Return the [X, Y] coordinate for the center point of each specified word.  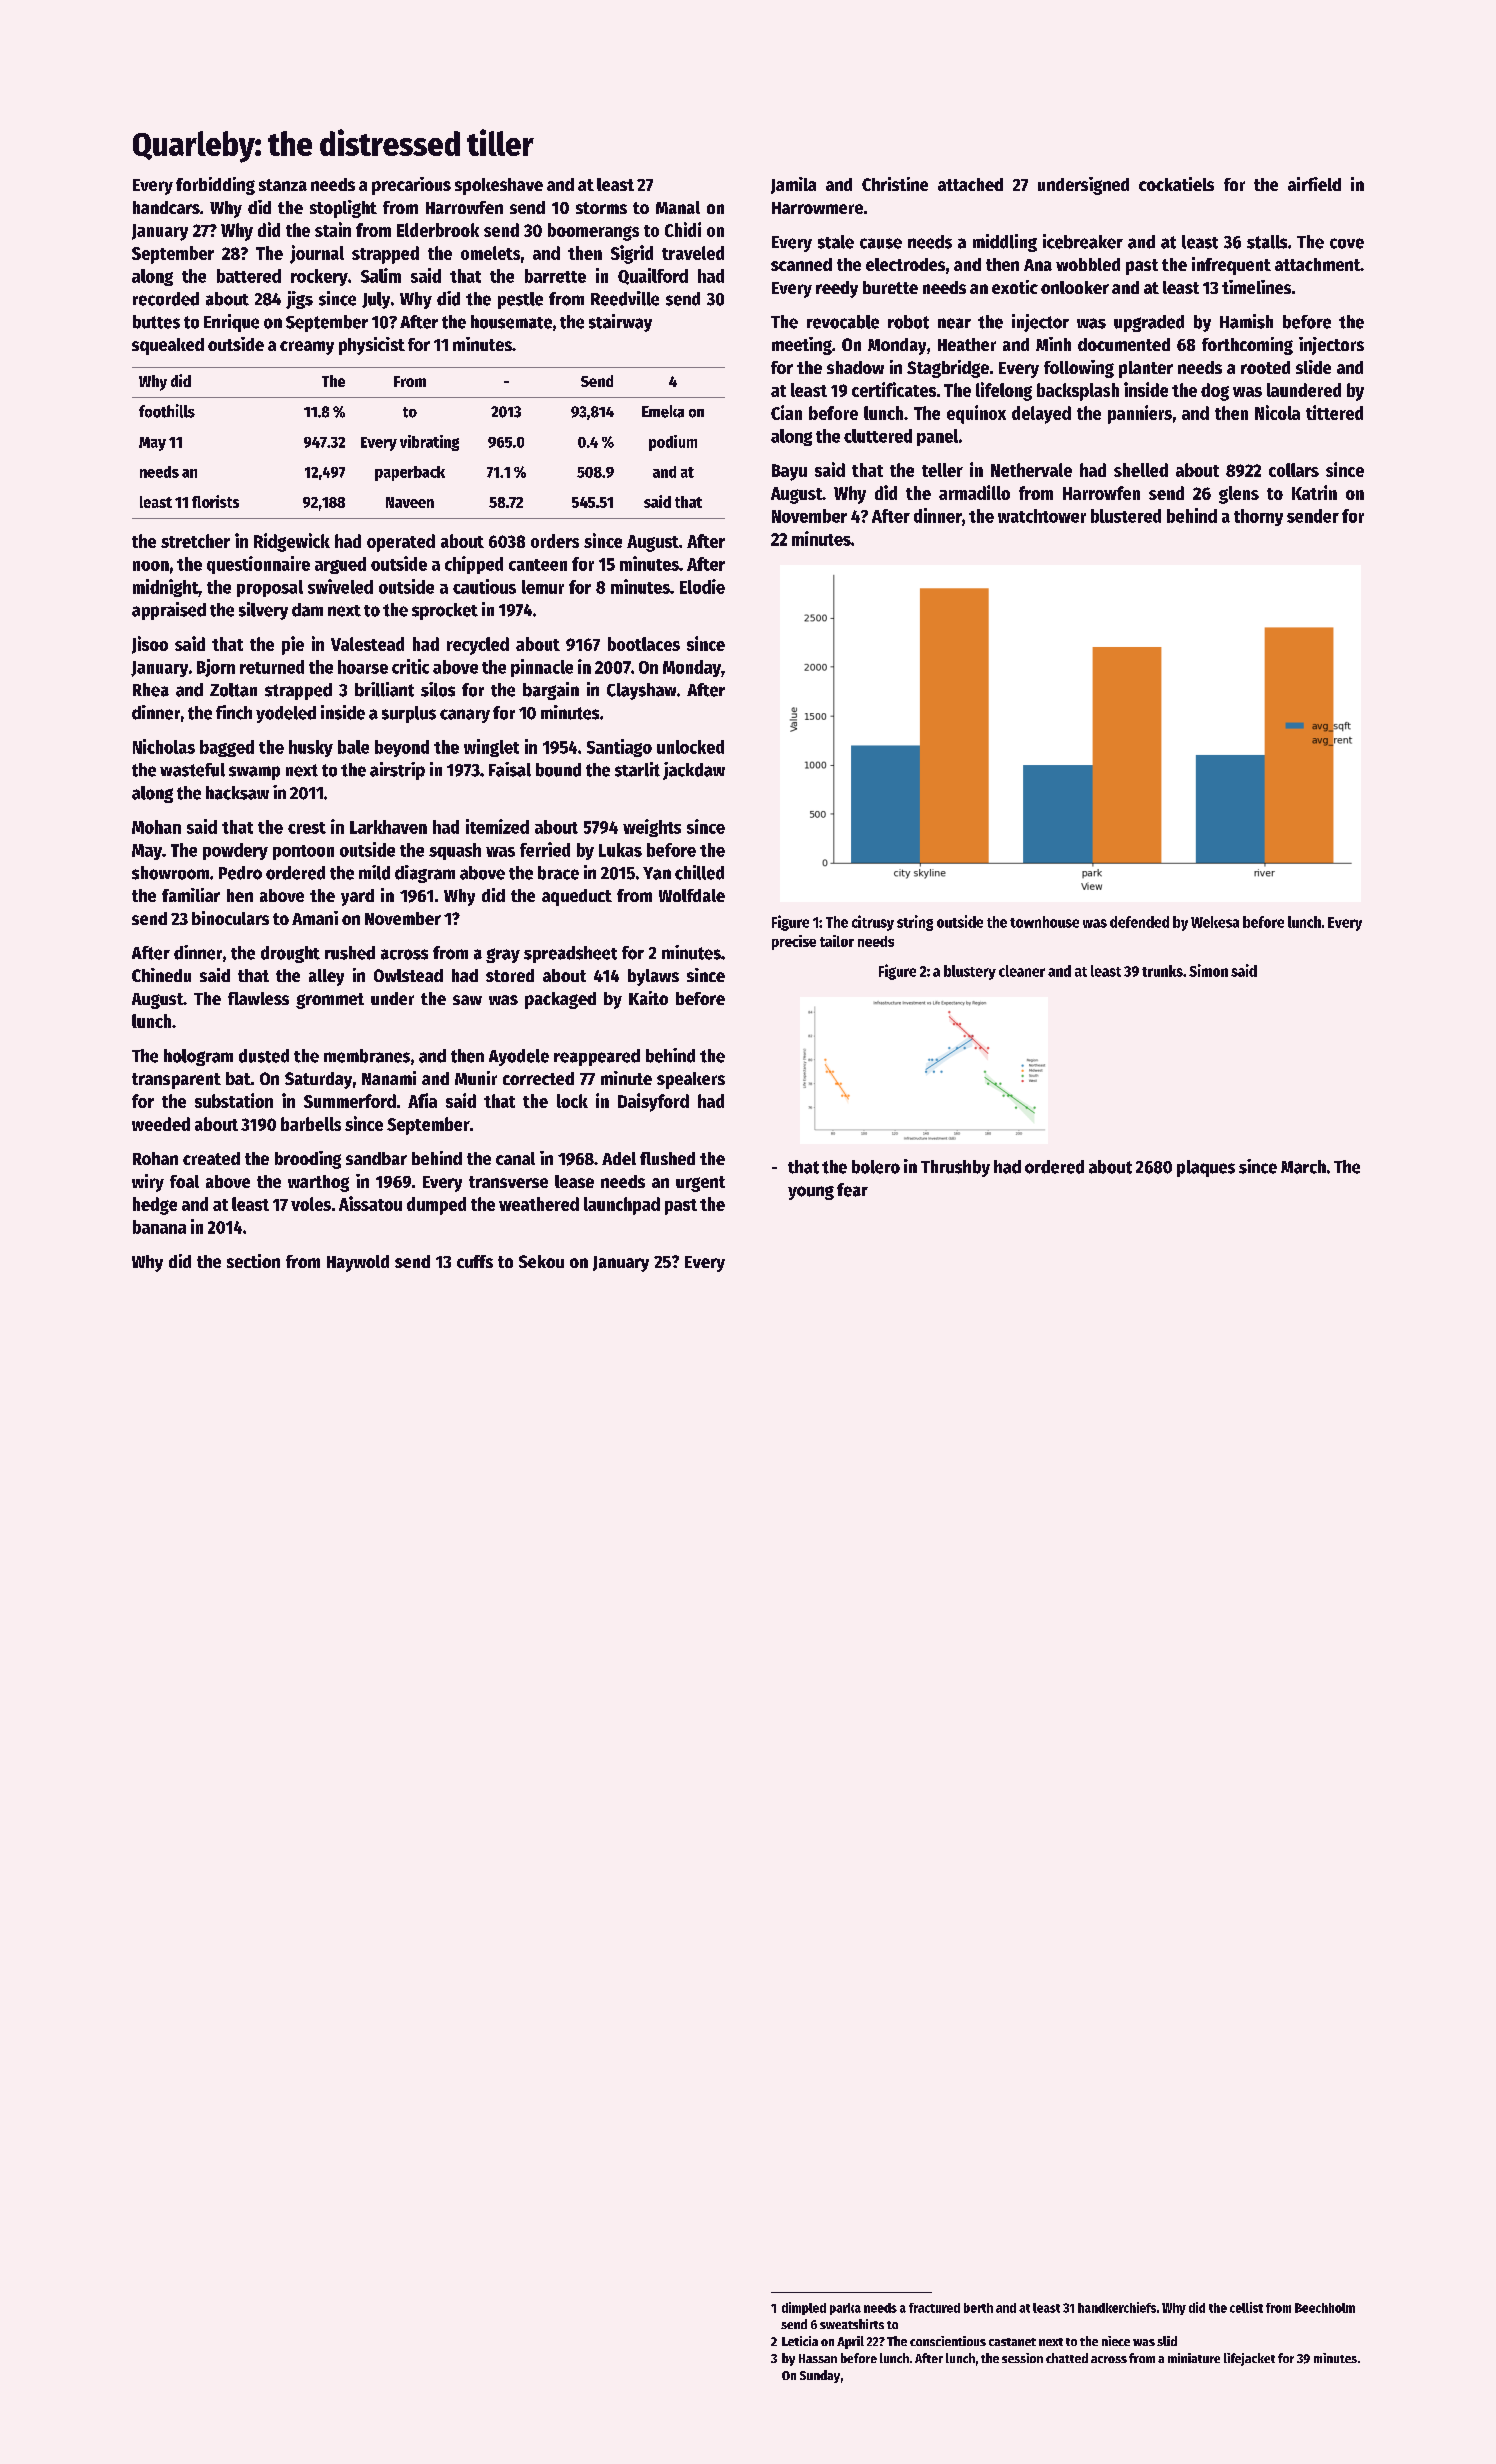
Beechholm [1325, 2308]
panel [937, 437]
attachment [1317, 264]
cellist [1246, 2307]
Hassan [818, 2358]
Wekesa [1215, 922]
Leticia [800, 2341]
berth [978, 2308]
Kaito [648, 998]
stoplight [343, 209]
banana [159, 1227]
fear [852, 1190]
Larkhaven [388, 827]
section [253, 1261]
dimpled [804, 2308]
